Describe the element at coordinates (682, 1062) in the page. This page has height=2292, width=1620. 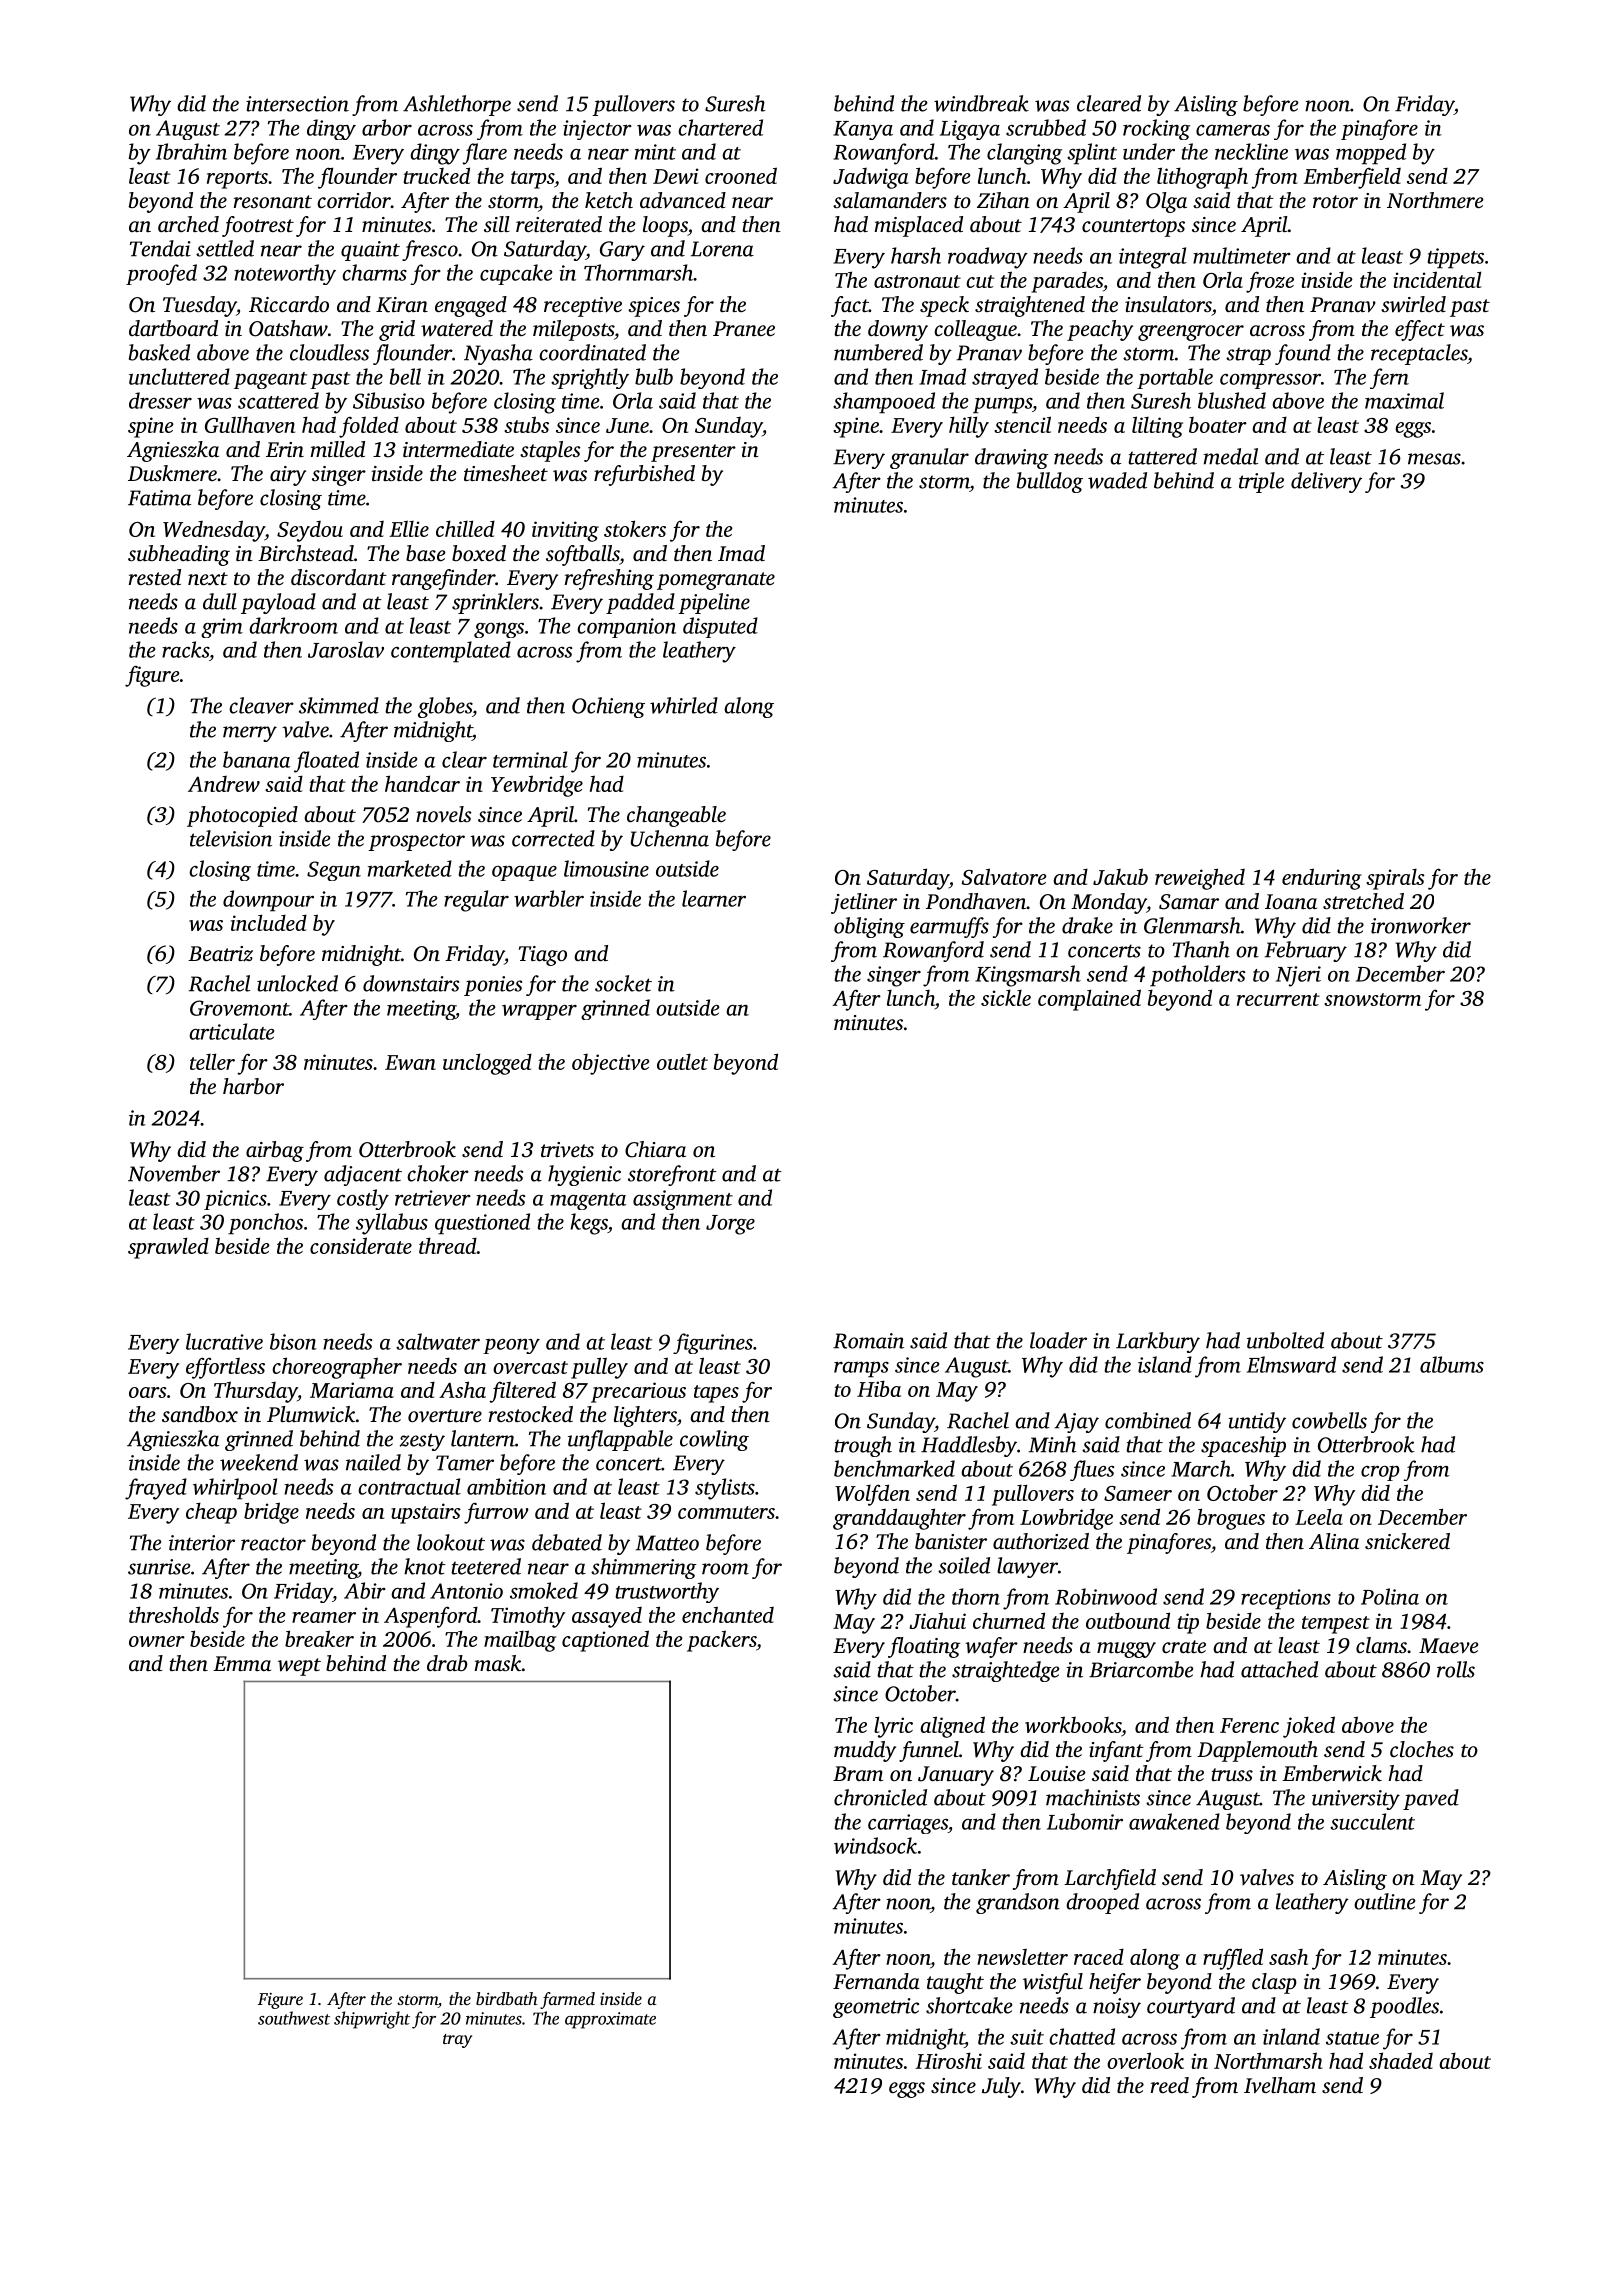
I see `outlet` at that location.
